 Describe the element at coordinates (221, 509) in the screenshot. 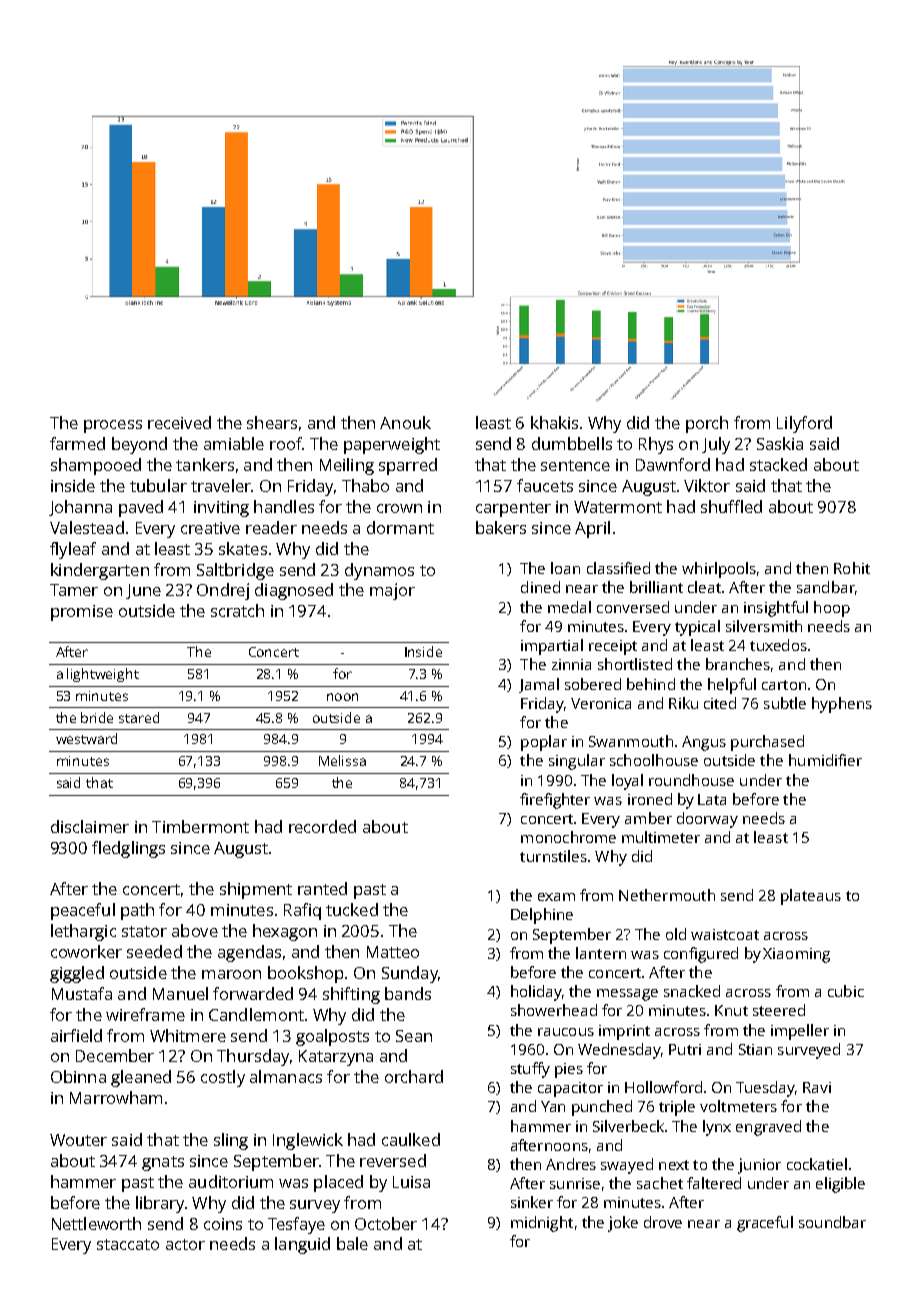

I see `inviting` at that location.
